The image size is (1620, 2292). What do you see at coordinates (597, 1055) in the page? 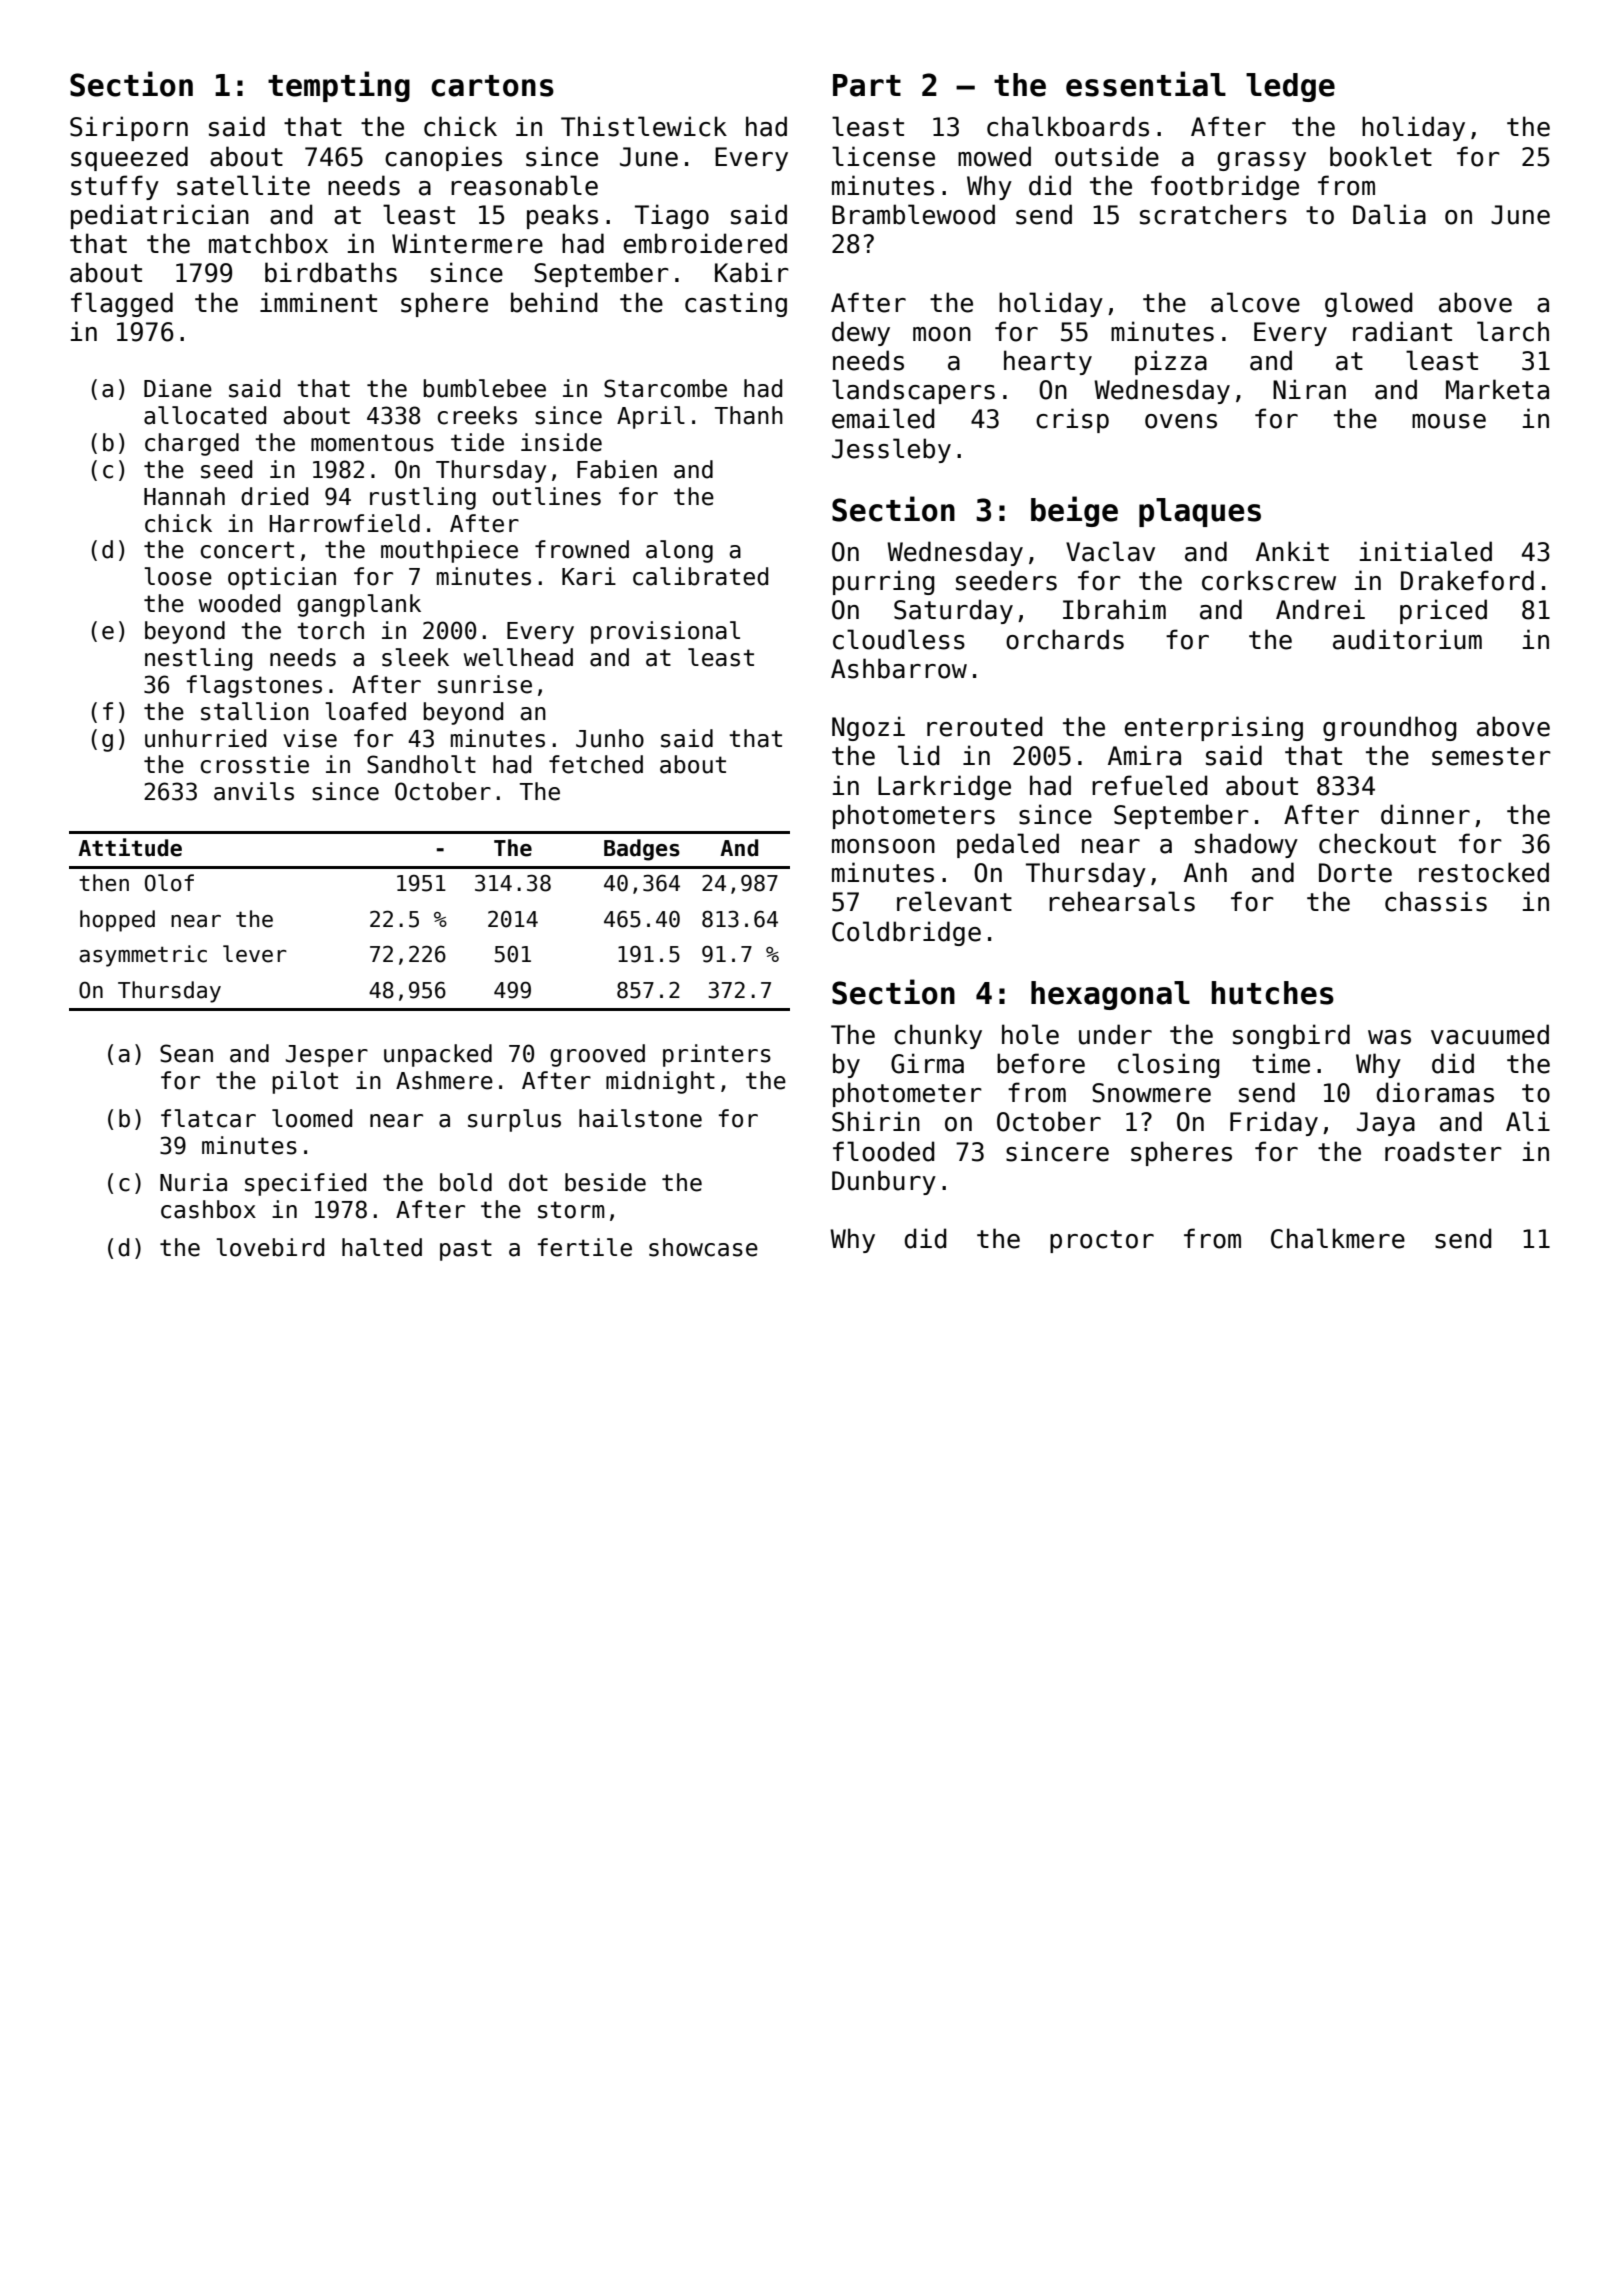
I see `grooved` at bounding box center [597, 1055].
